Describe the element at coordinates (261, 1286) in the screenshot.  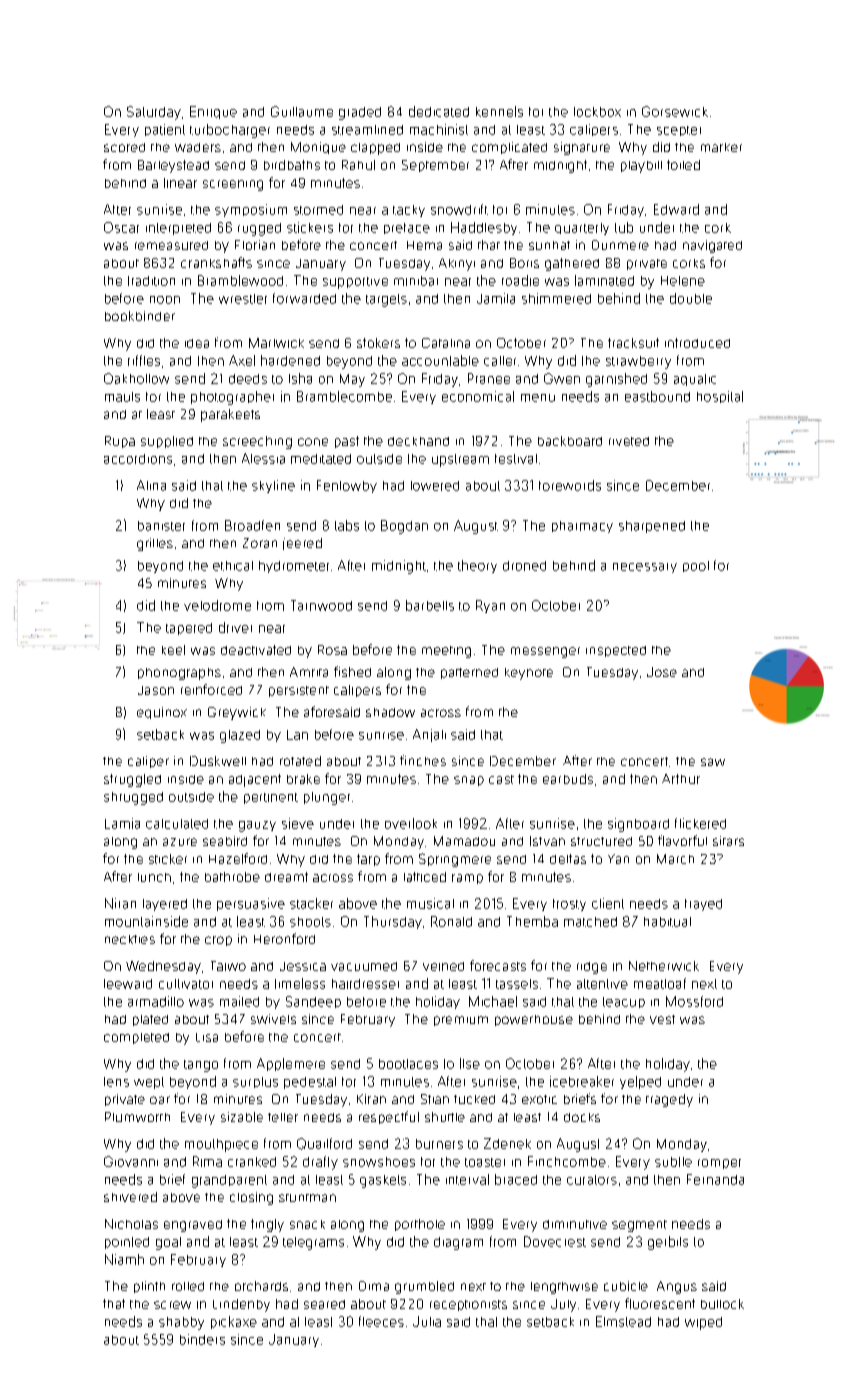
I see `orchards` at that location.
